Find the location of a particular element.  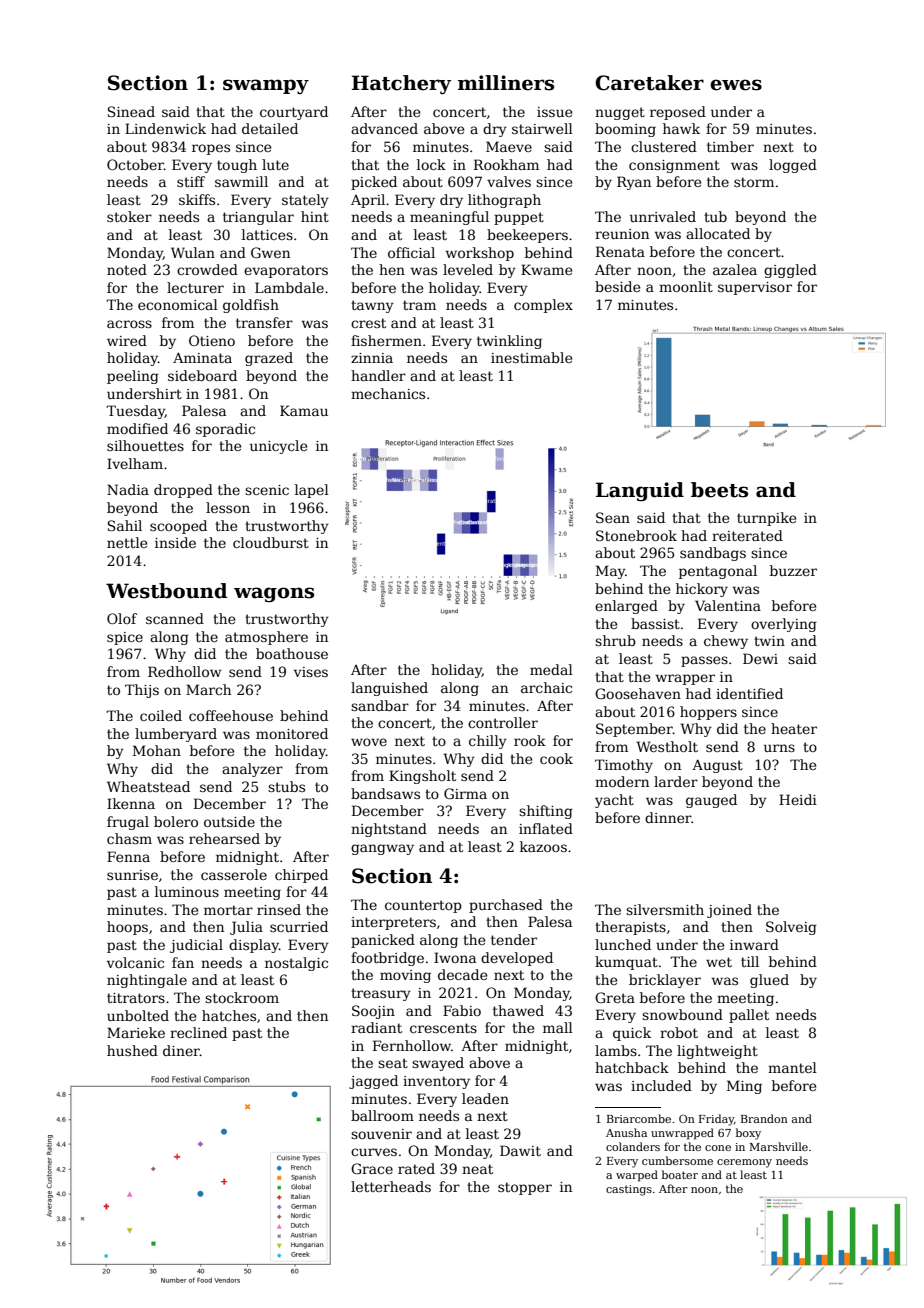

Heidi is located at coordinates (798, 799).
